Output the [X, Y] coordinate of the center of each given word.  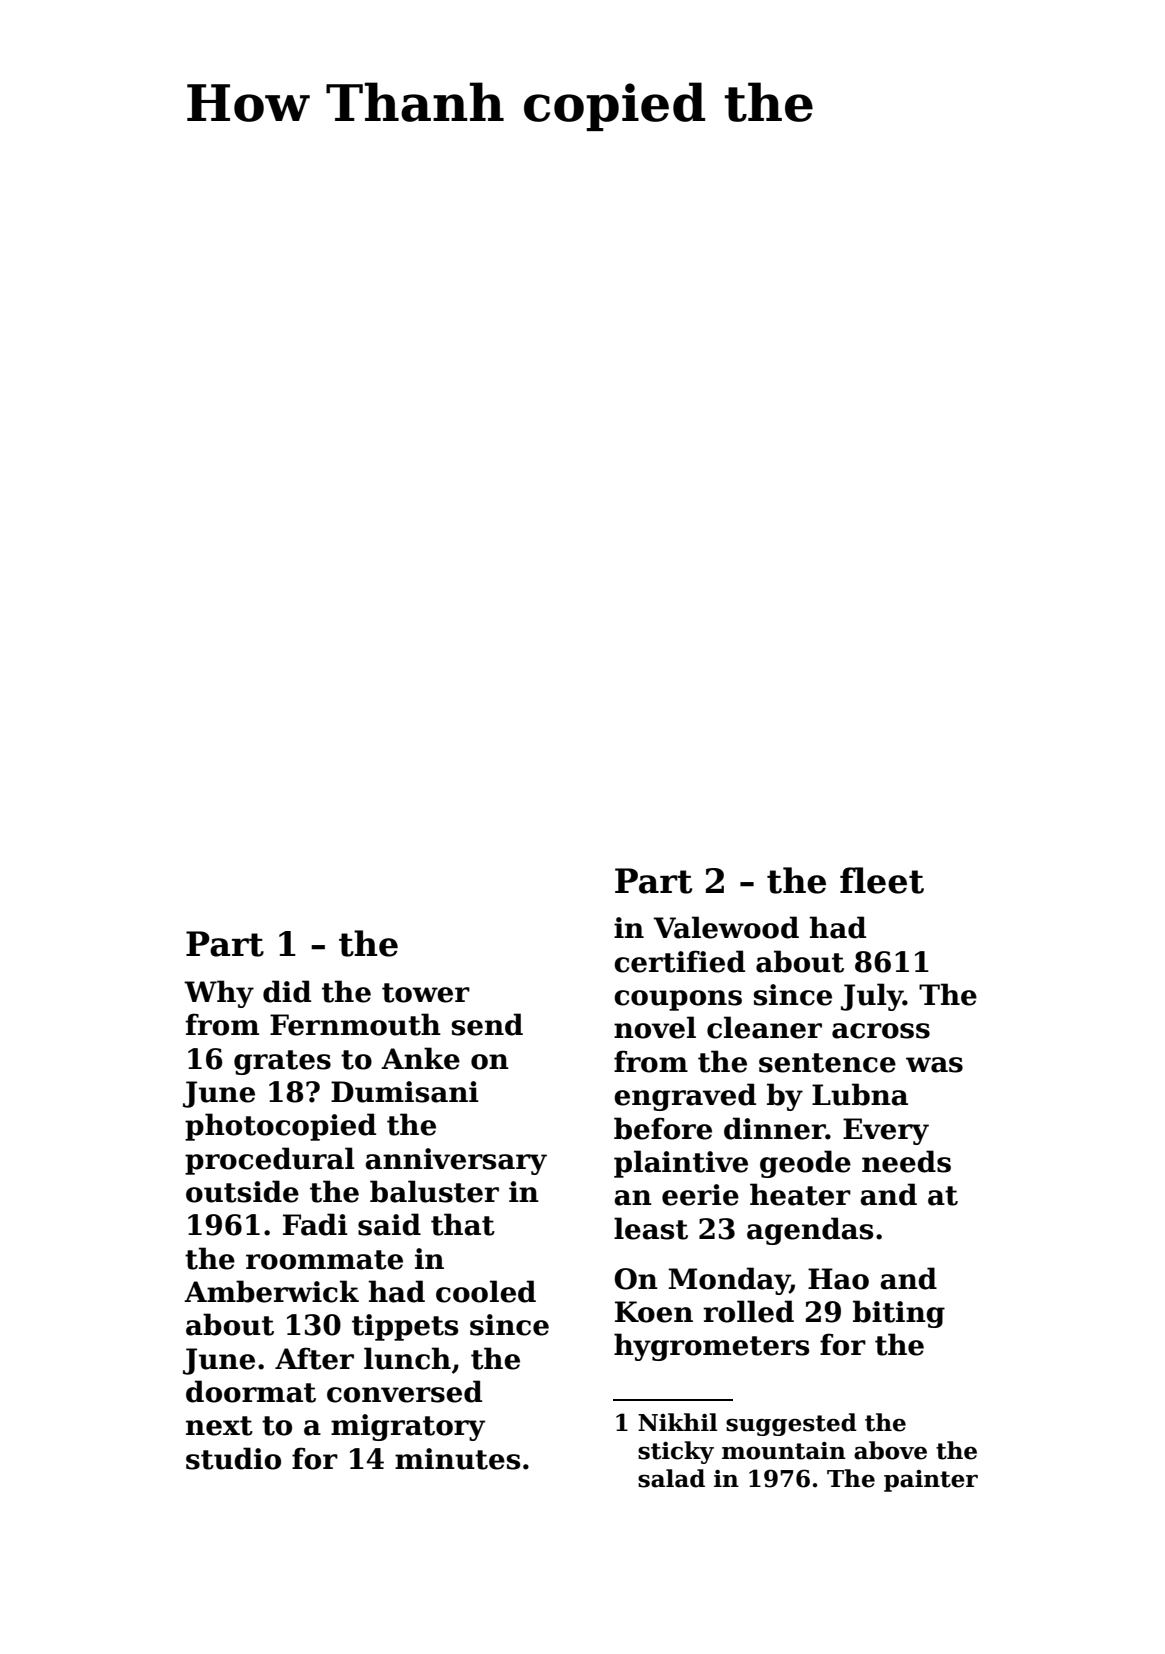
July [872, 997]
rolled [748, 1311]
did [287, 991]
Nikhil [678, 1422]
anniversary [456, 1161]
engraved [685, 1097]
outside [242, 1191]
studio [233, 1458]
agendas [810, 1231]
